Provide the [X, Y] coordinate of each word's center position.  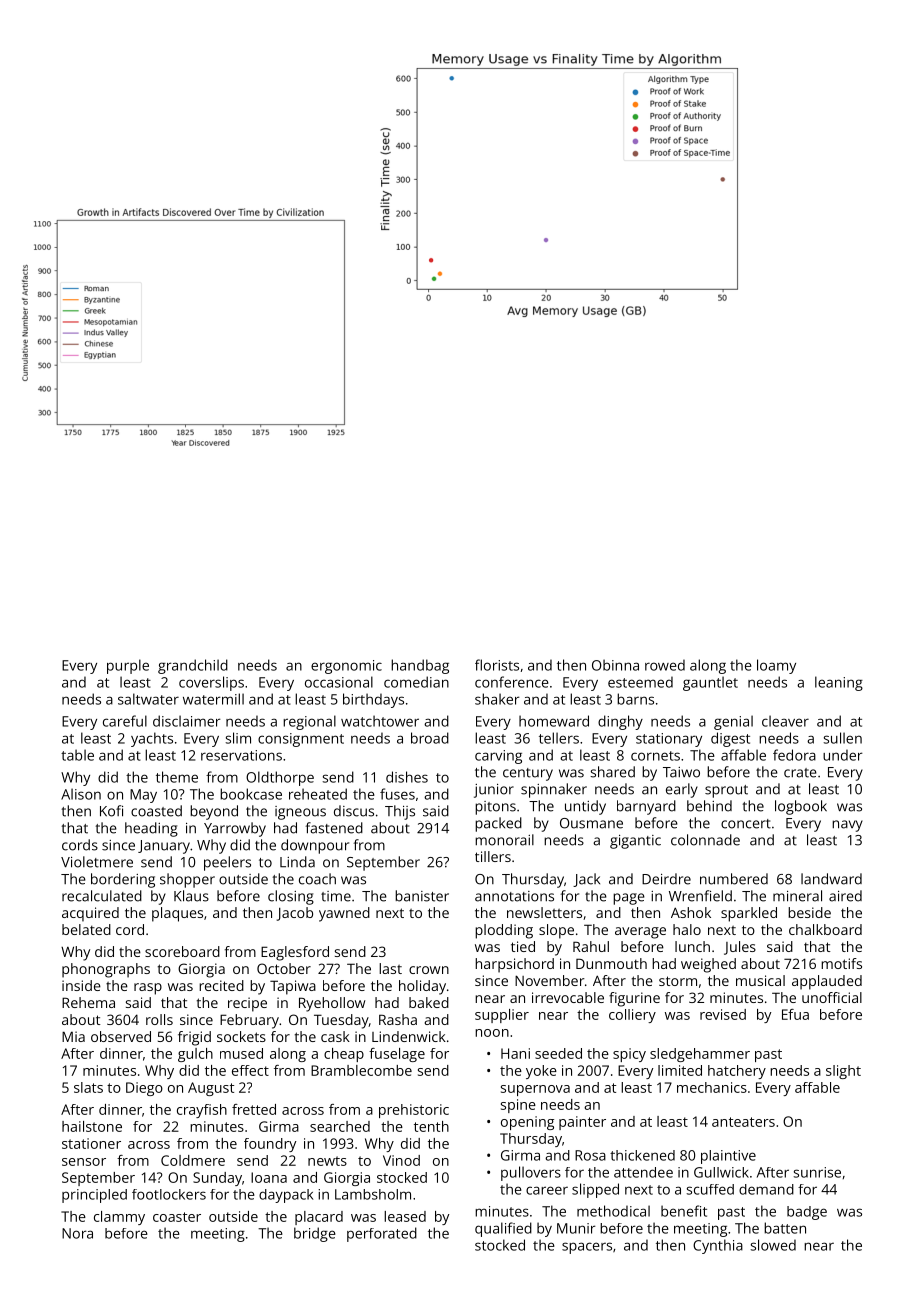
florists [497, 665]
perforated [382, 1234]
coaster [177, 1217]
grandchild [193, 666]
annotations [514, 896]
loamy [776, 666]
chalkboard [825, 929]
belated [86, 929]
